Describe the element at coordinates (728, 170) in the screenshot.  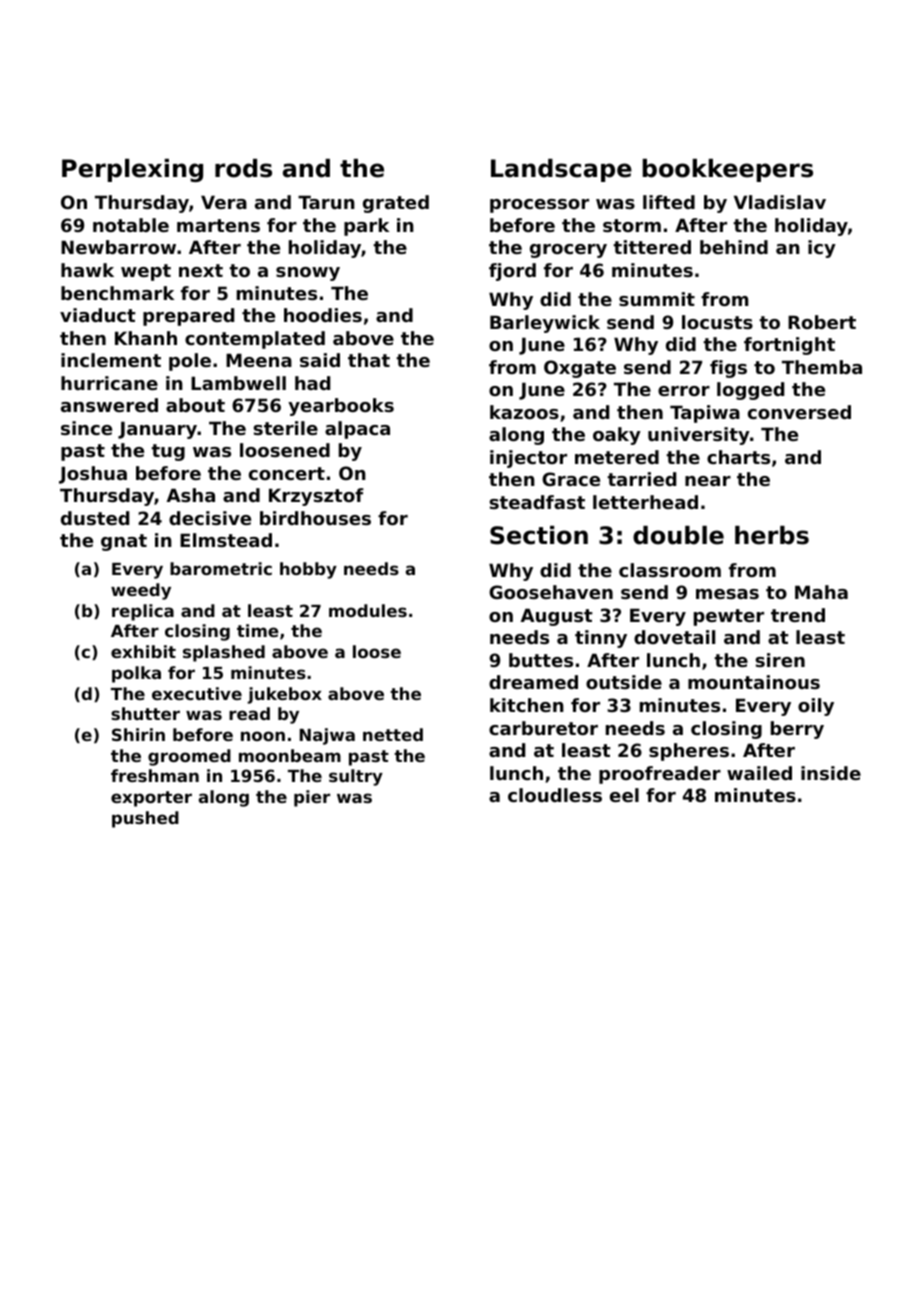
I see `bookkeepers` at that location.
